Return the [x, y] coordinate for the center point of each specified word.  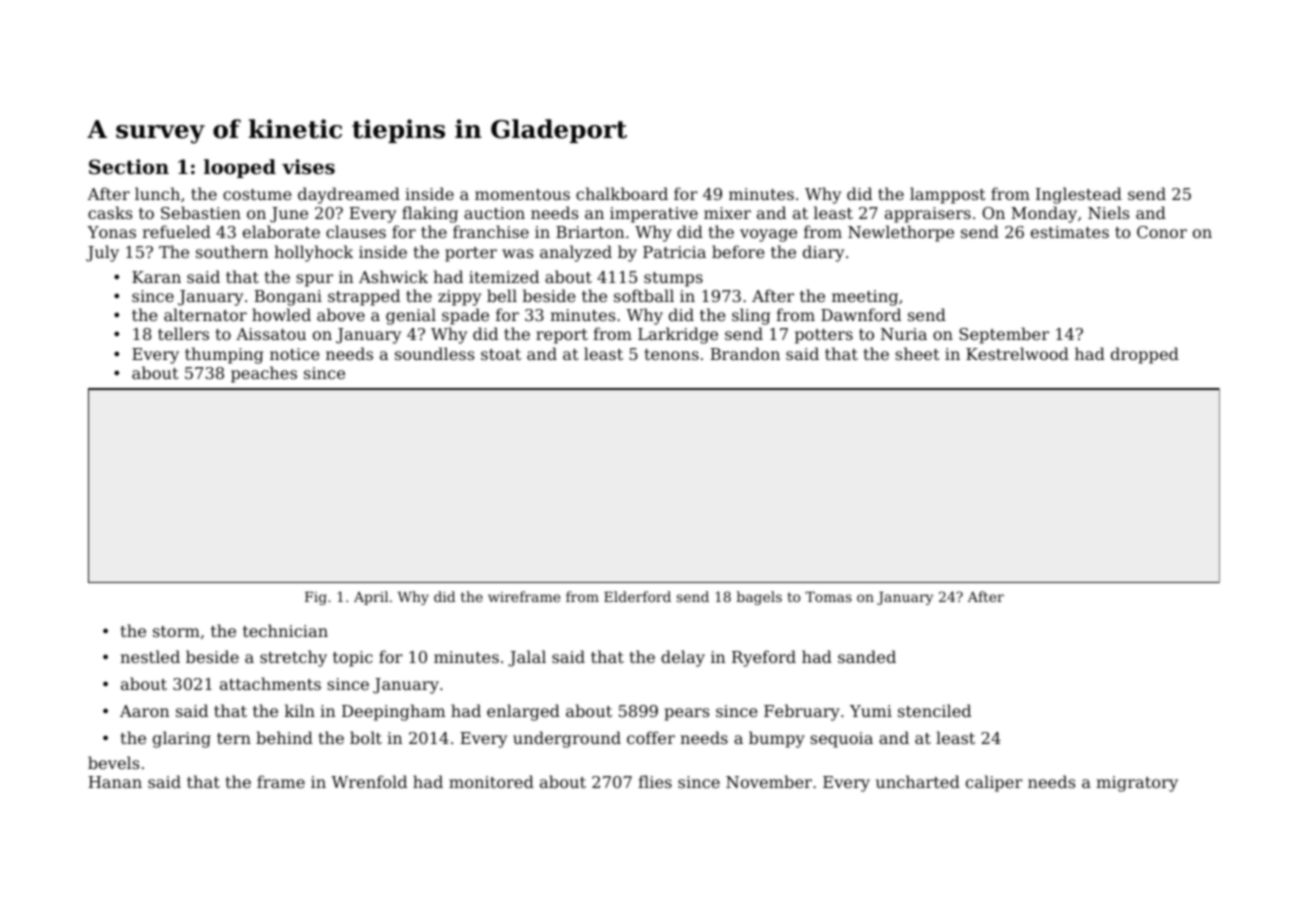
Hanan [115, 782]
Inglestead [1079, 195]
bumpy [777, 739]
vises [308, 167]
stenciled [934, 710]
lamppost [948, 195]
